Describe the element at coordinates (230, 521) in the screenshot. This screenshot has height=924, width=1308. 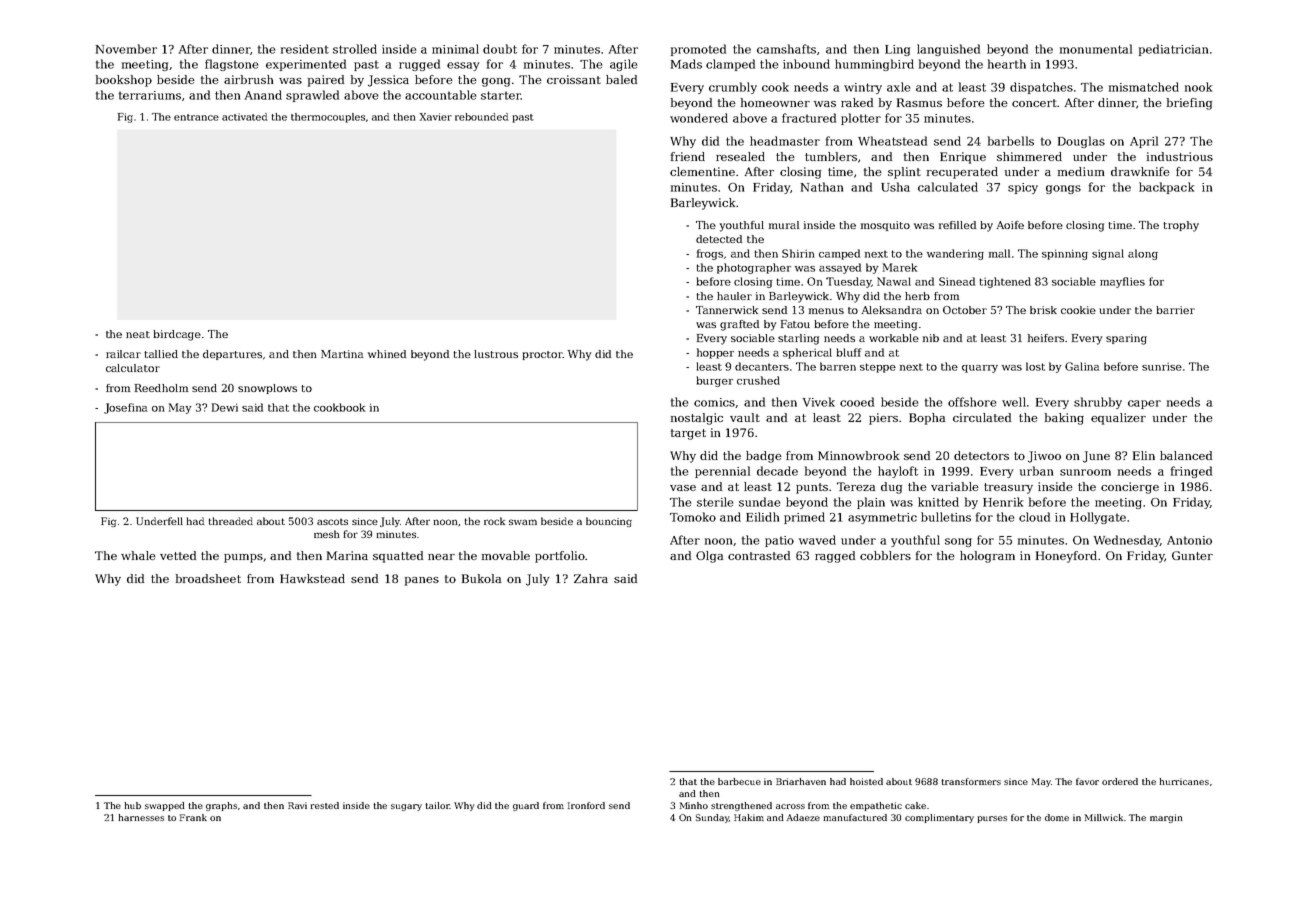
I see `threaded` at that location.
